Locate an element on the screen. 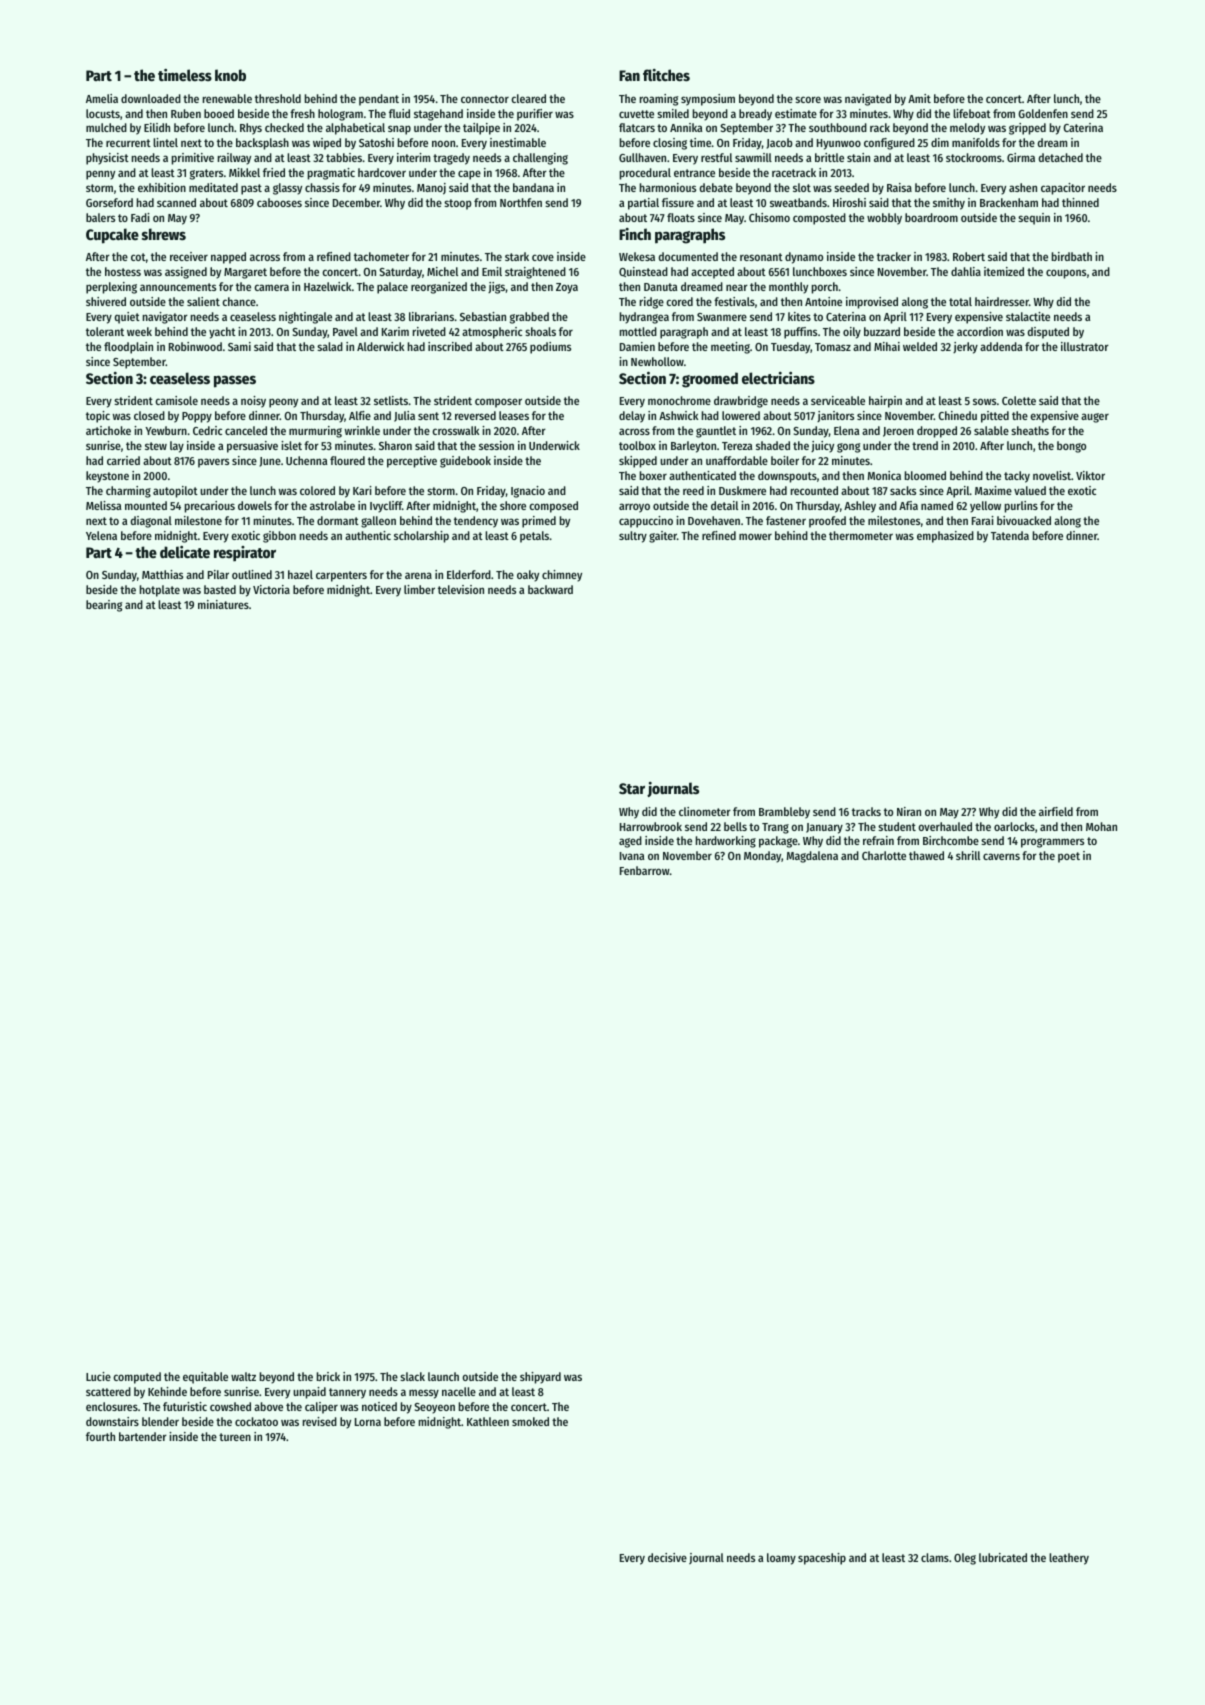  pendant is located at coordinates (379, 100).
